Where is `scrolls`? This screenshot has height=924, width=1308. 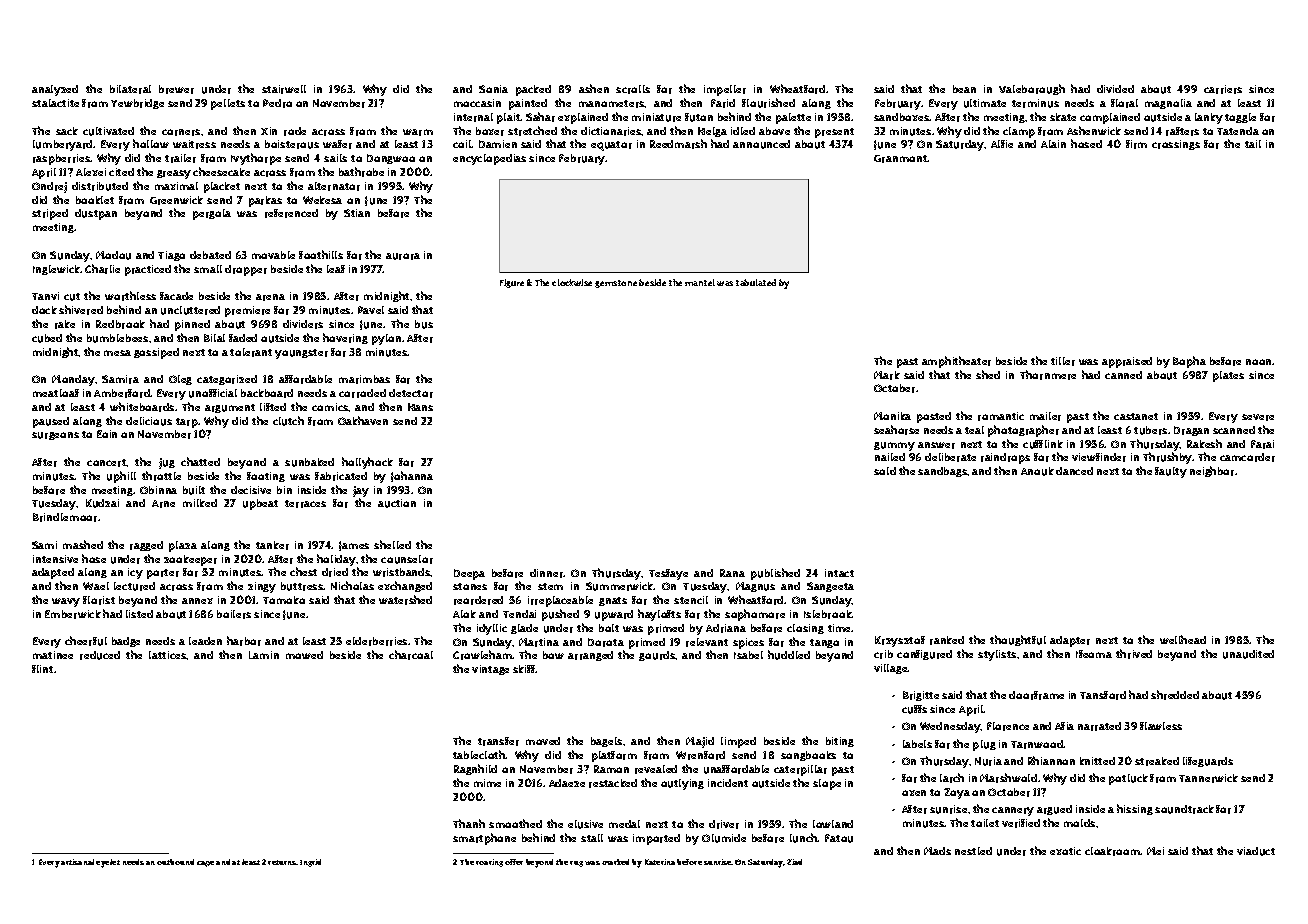 scrolls is located at coordinates (633, 89).
